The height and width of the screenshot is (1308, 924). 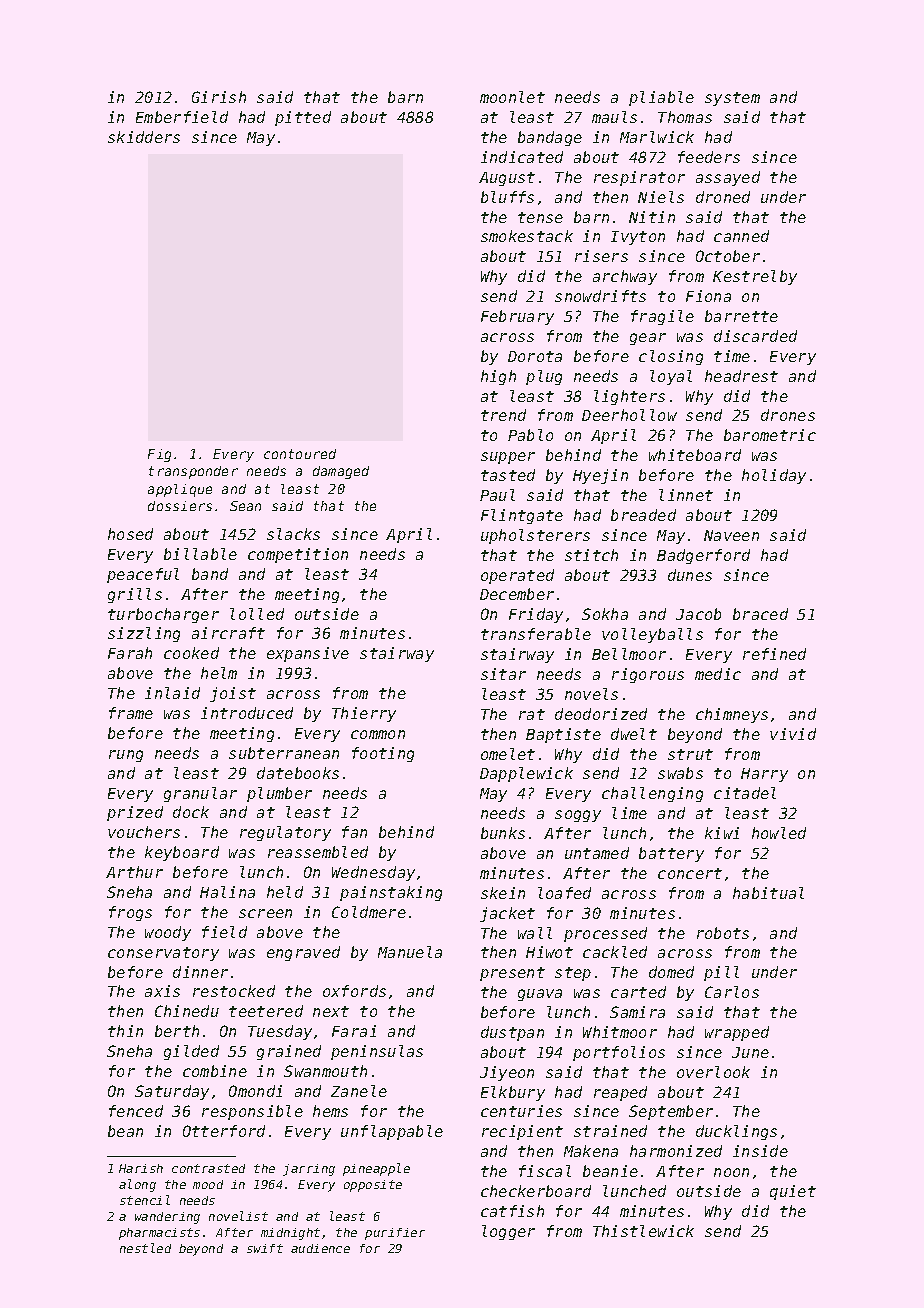 What do you see at coordinates (145, 1248) in the screenshot?
I see `nestled` at bounding box center [145, 1248].
